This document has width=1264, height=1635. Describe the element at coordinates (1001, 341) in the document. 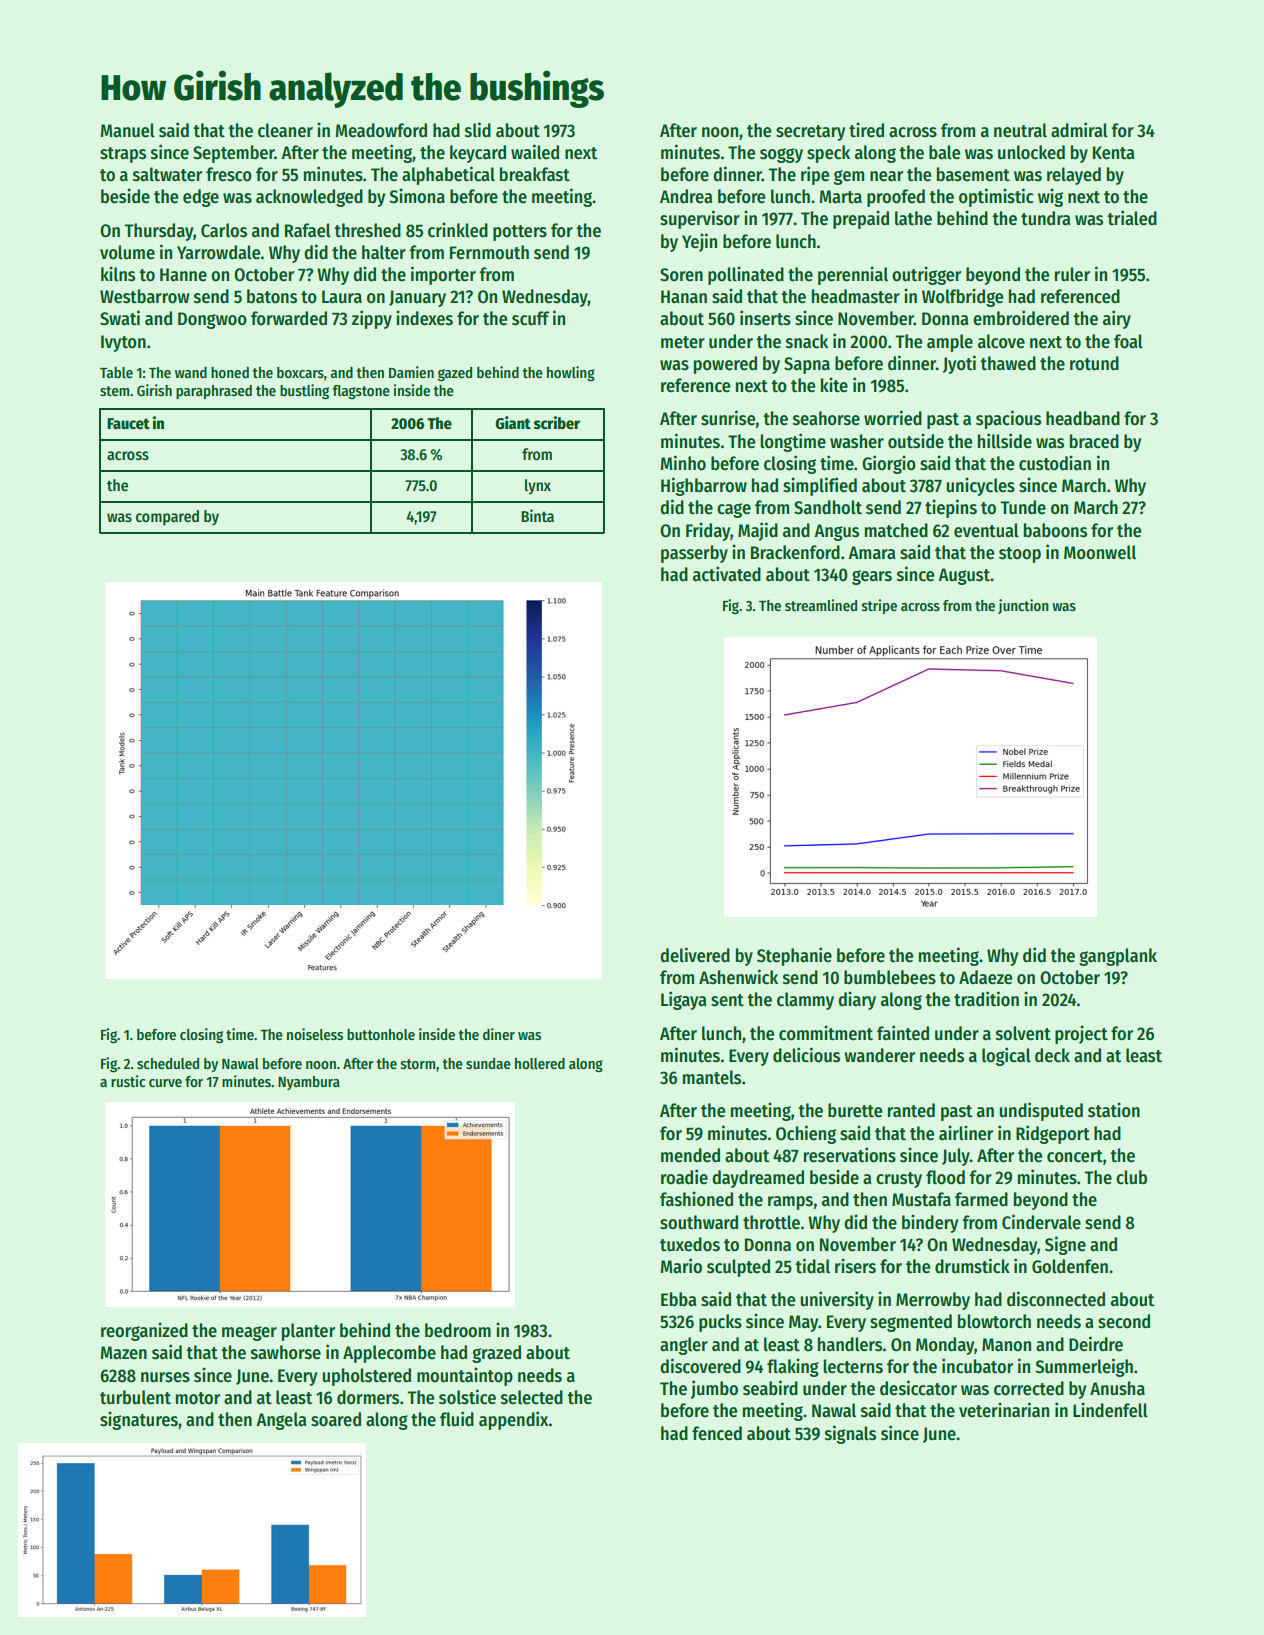

I see `alcove` at that location.
